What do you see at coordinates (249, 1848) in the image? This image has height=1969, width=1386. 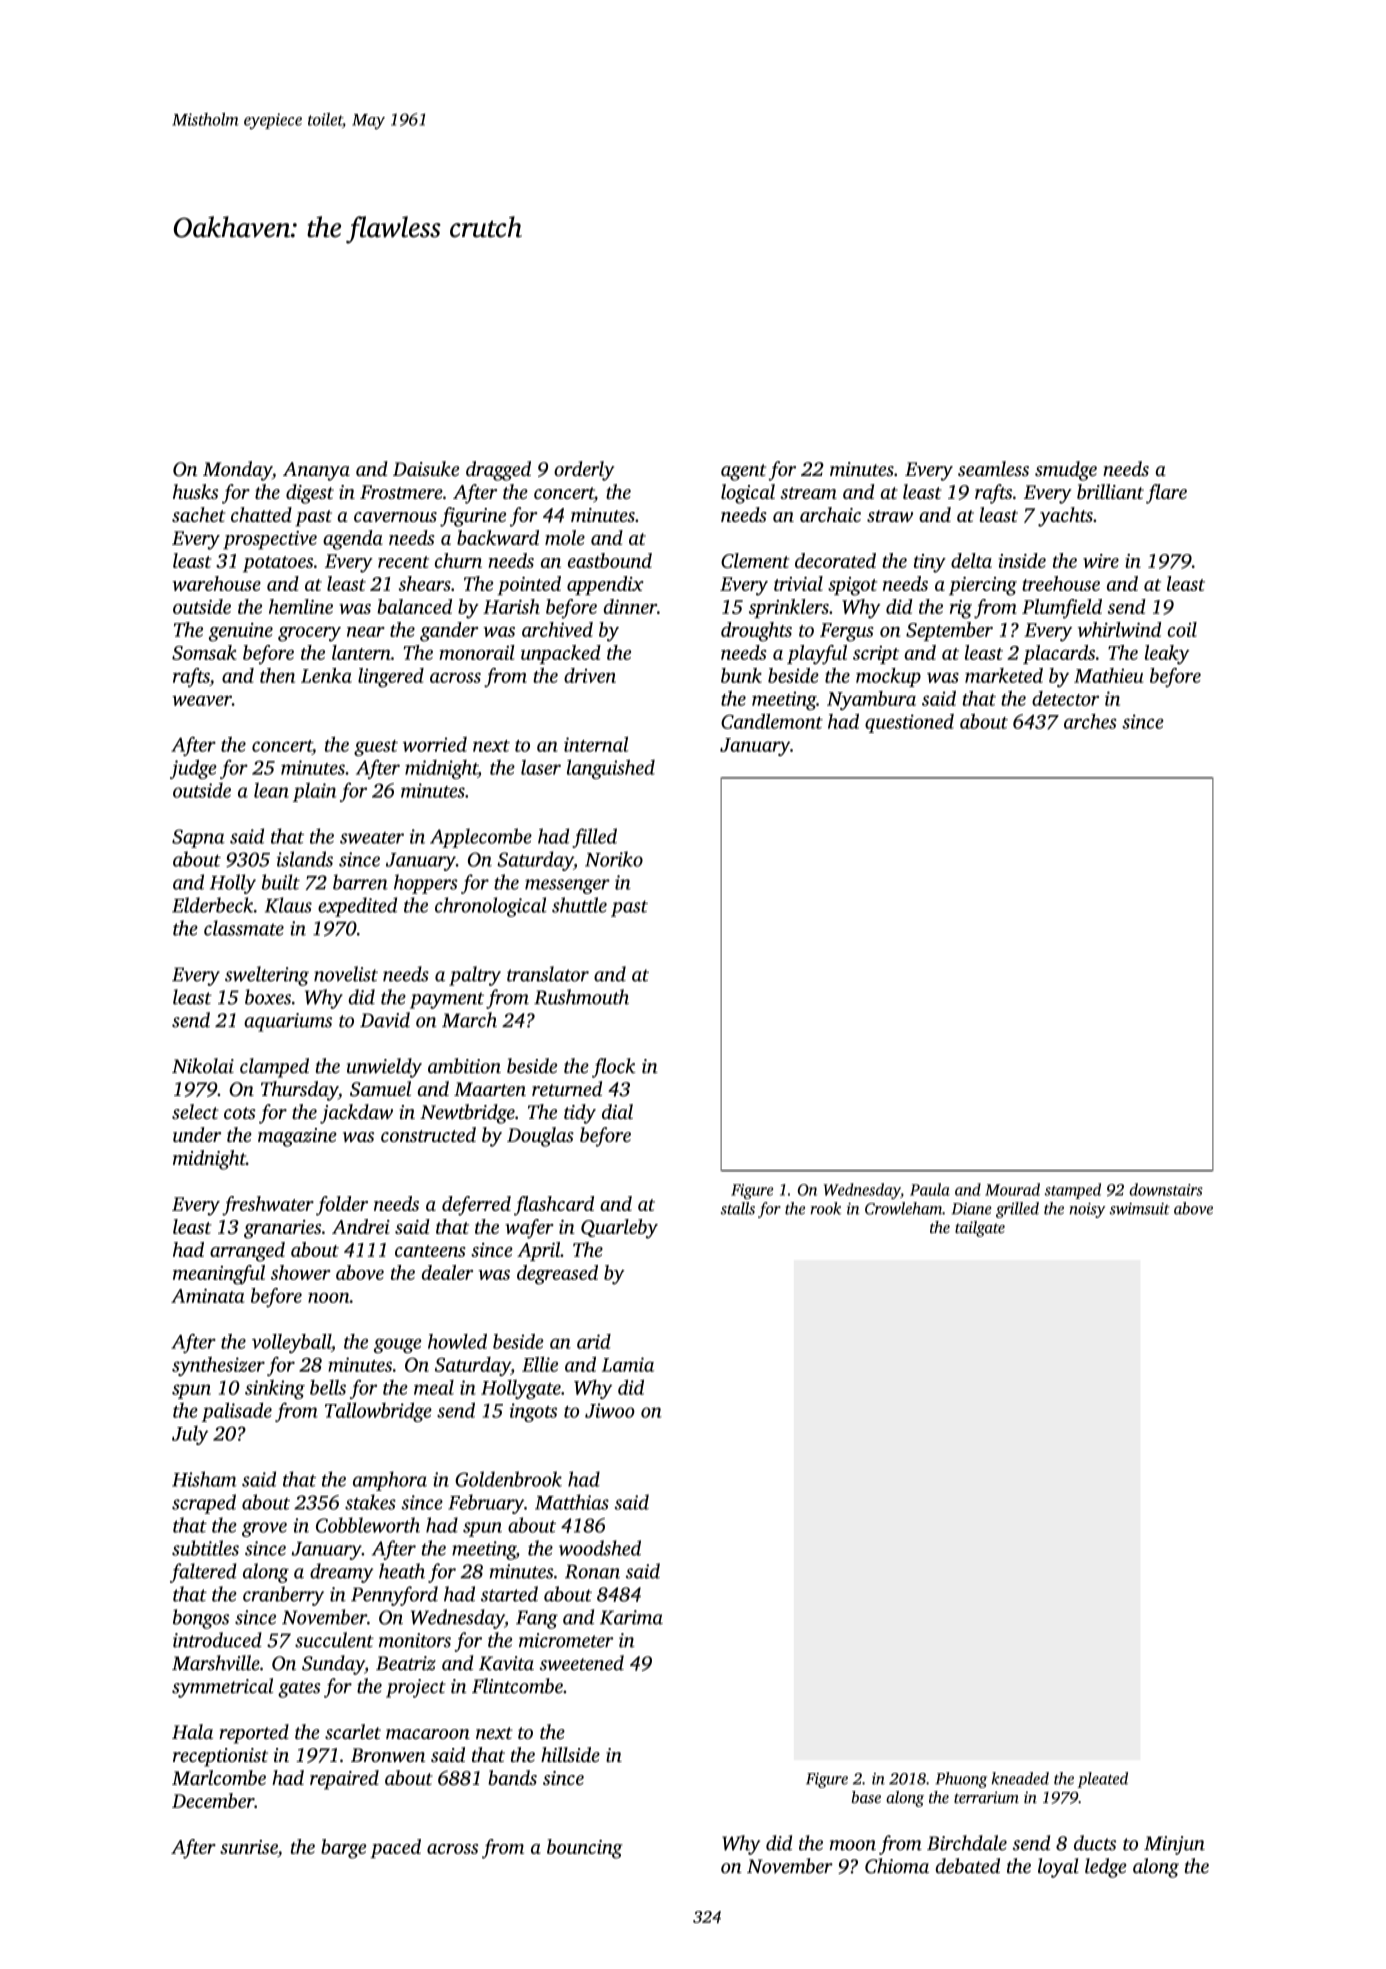 I see `sunrise` at bounding box center [249, 1848].
